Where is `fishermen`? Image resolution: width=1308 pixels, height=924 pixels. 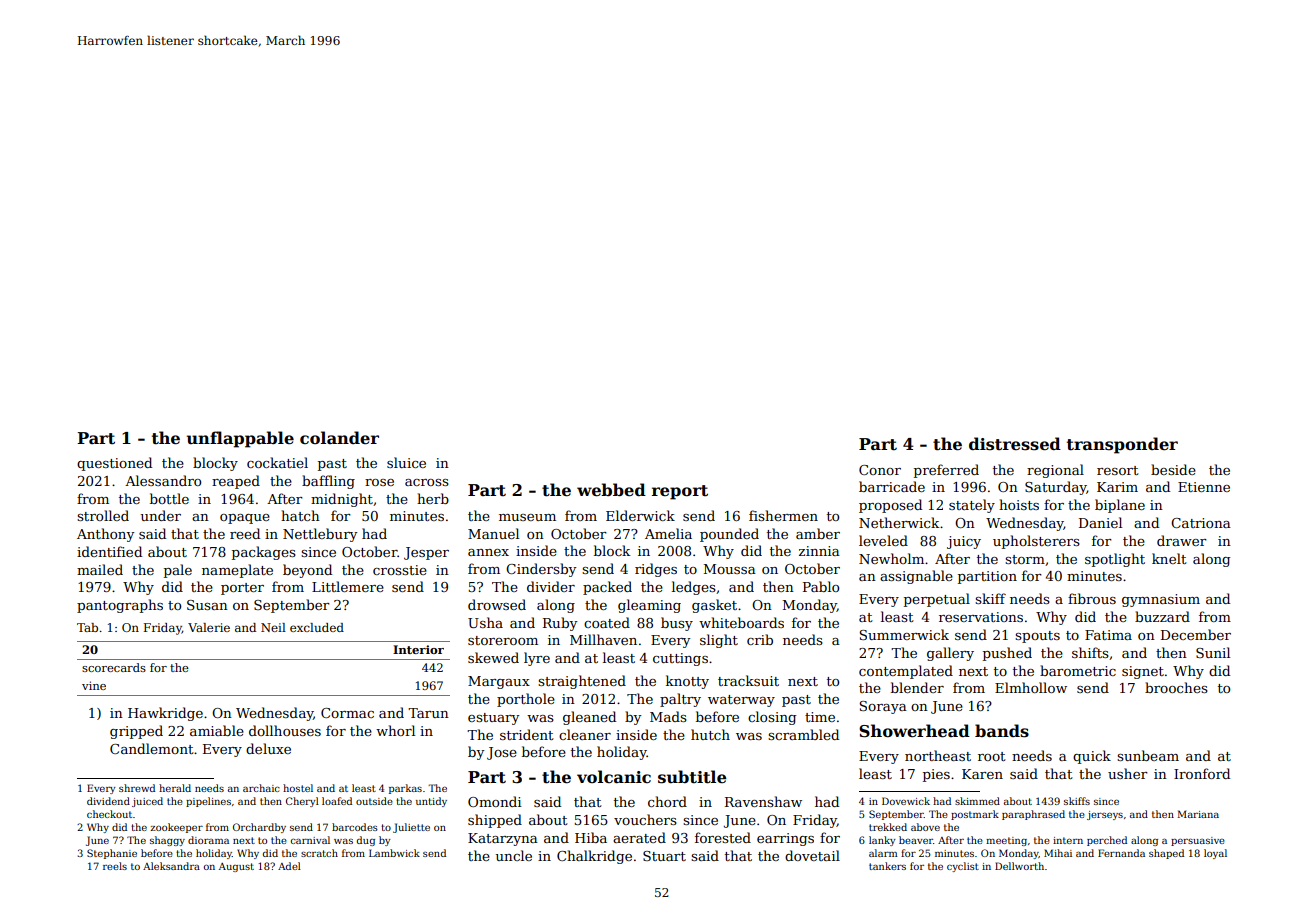
fishermen is located at coordinates (783, 515).
